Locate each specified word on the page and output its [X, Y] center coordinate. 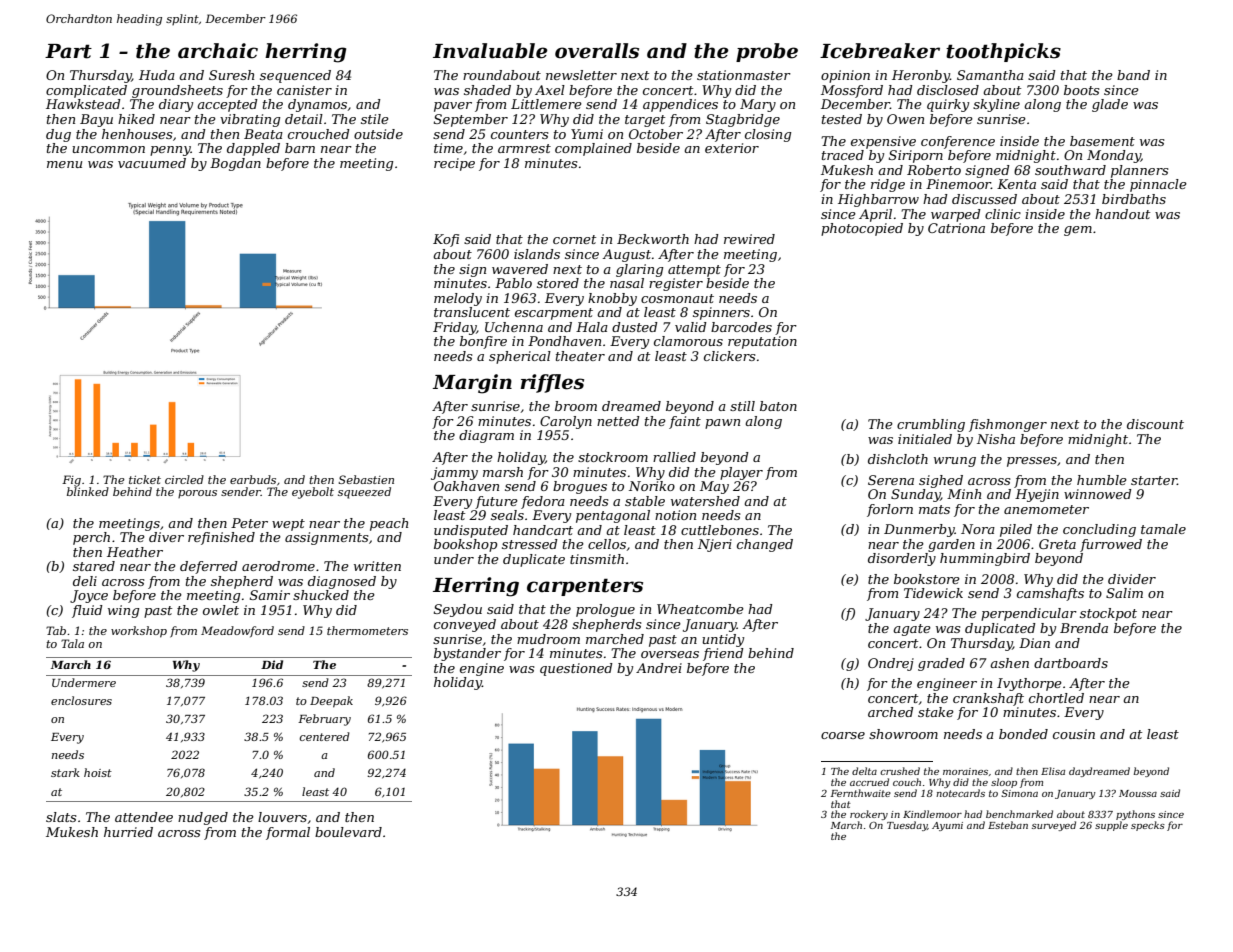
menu [64, 164]
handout [1122, 214]
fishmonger [1008, 425]
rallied [674, 457]
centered [325, 736]
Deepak [331, 702]
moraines [965, 771]
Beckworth [653, 239]
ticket [145, 479]
